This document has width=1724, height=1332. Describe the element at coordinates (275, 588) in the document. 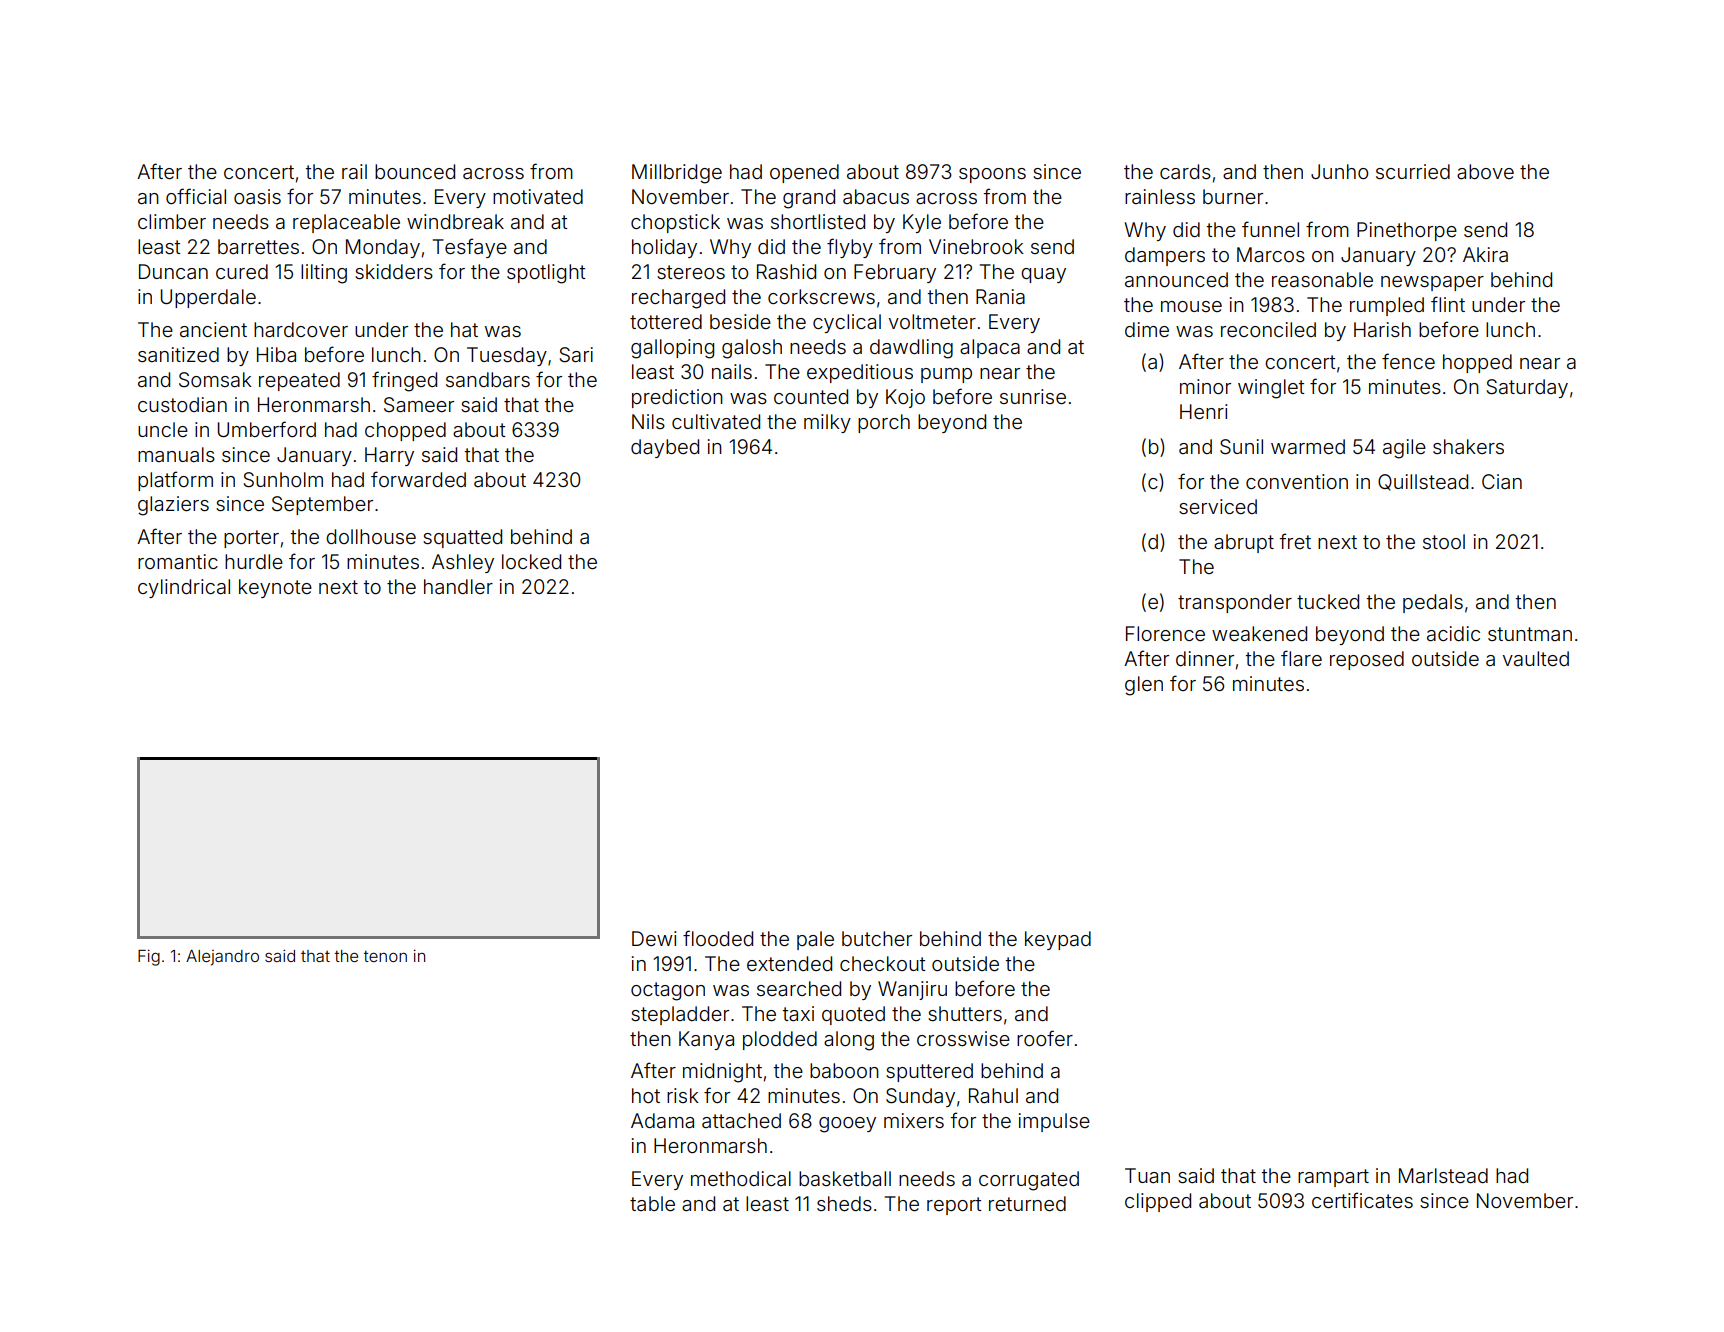

I see `keynote` at that location.
